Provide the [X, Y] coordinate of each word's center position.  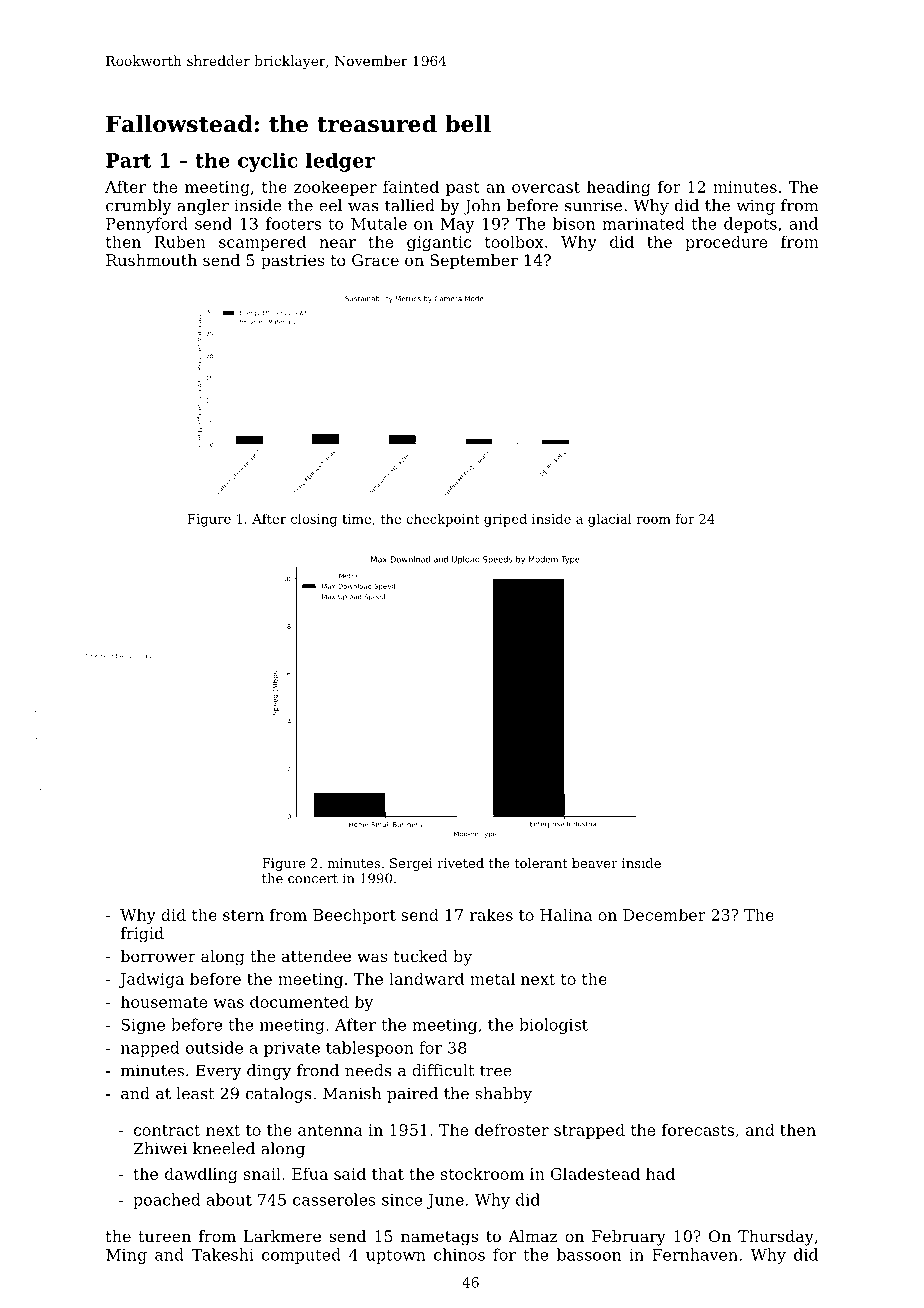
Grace [375, 260]
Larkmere [282, 1236]
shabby [503, 1095]
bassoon [589, 1254]
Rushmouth [151, 260]
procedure [726, 243]
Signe [143, 1026]
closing [314, 520]
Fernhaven [695, 1254]
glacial [610, 520]
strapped [589, 1131]
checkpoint [443, 520]
